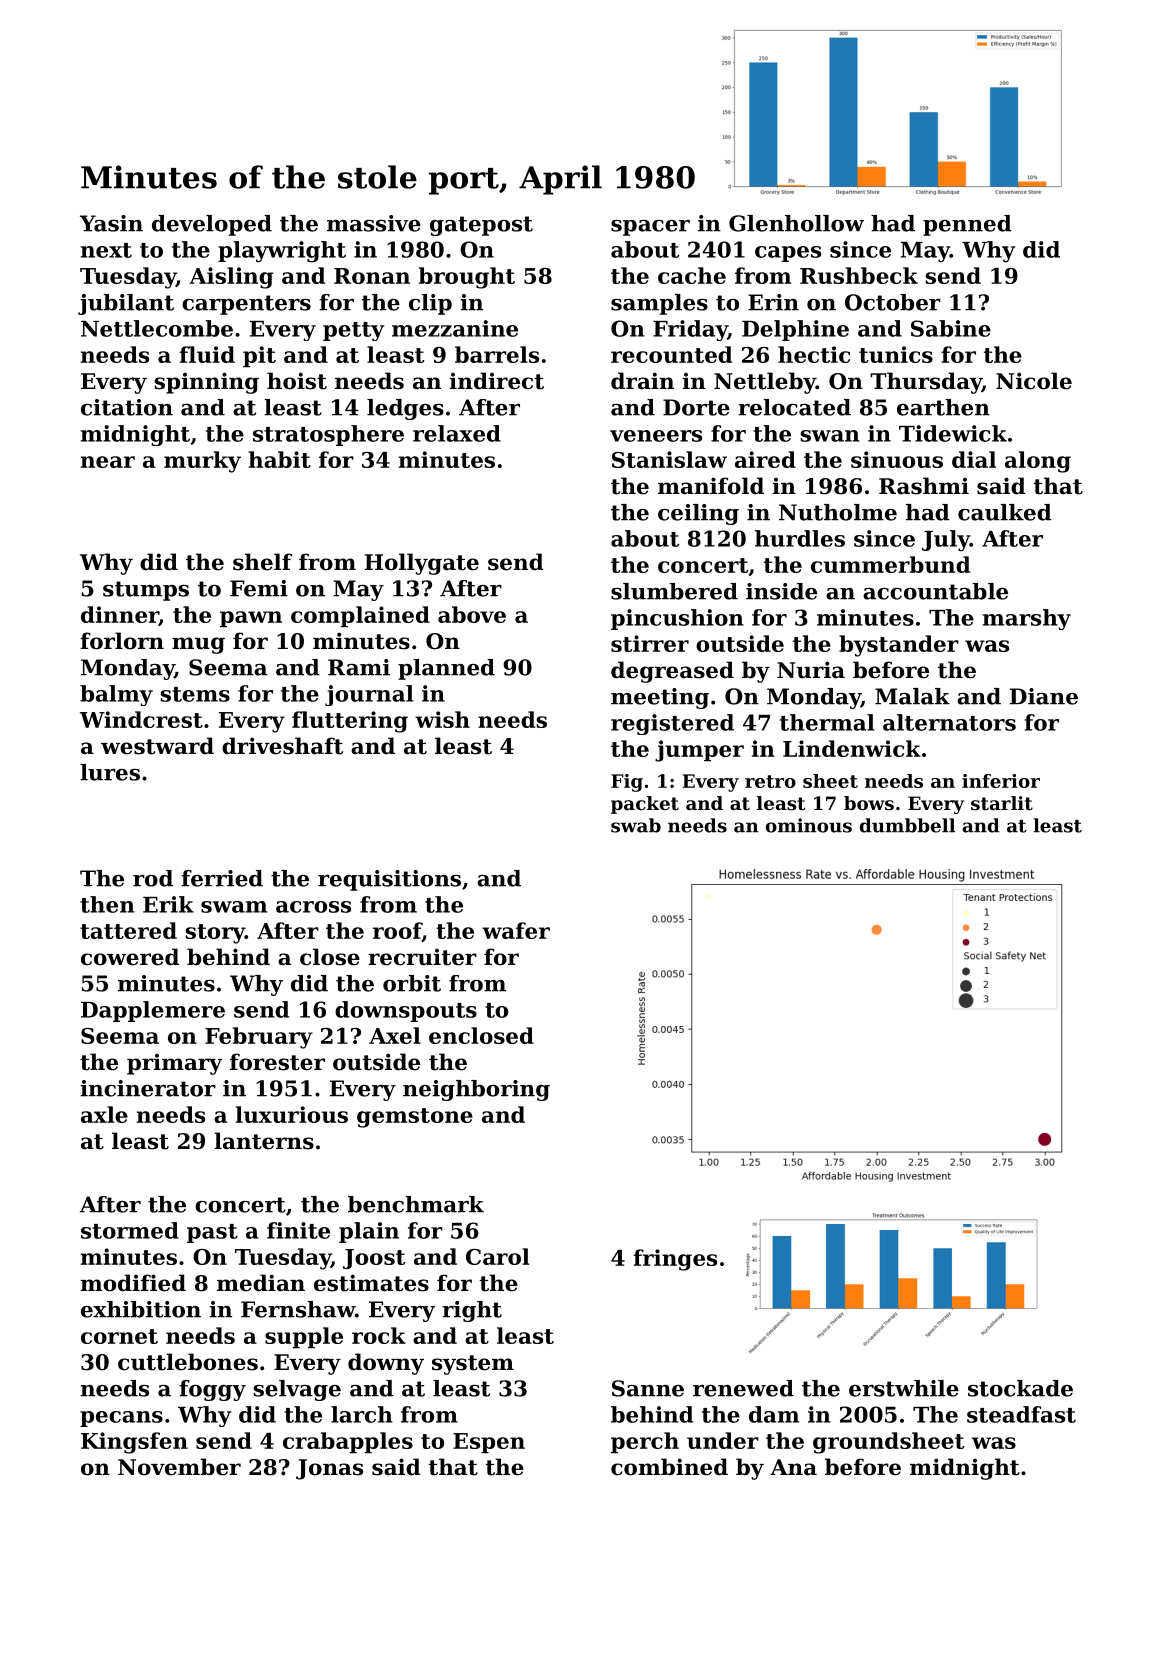 The height and width of the screenshot is (1654, 1165). What do you see at coordinates (395, 1035) in the screenshot?
I see `Axel` at bounding box center [395, 1035].
